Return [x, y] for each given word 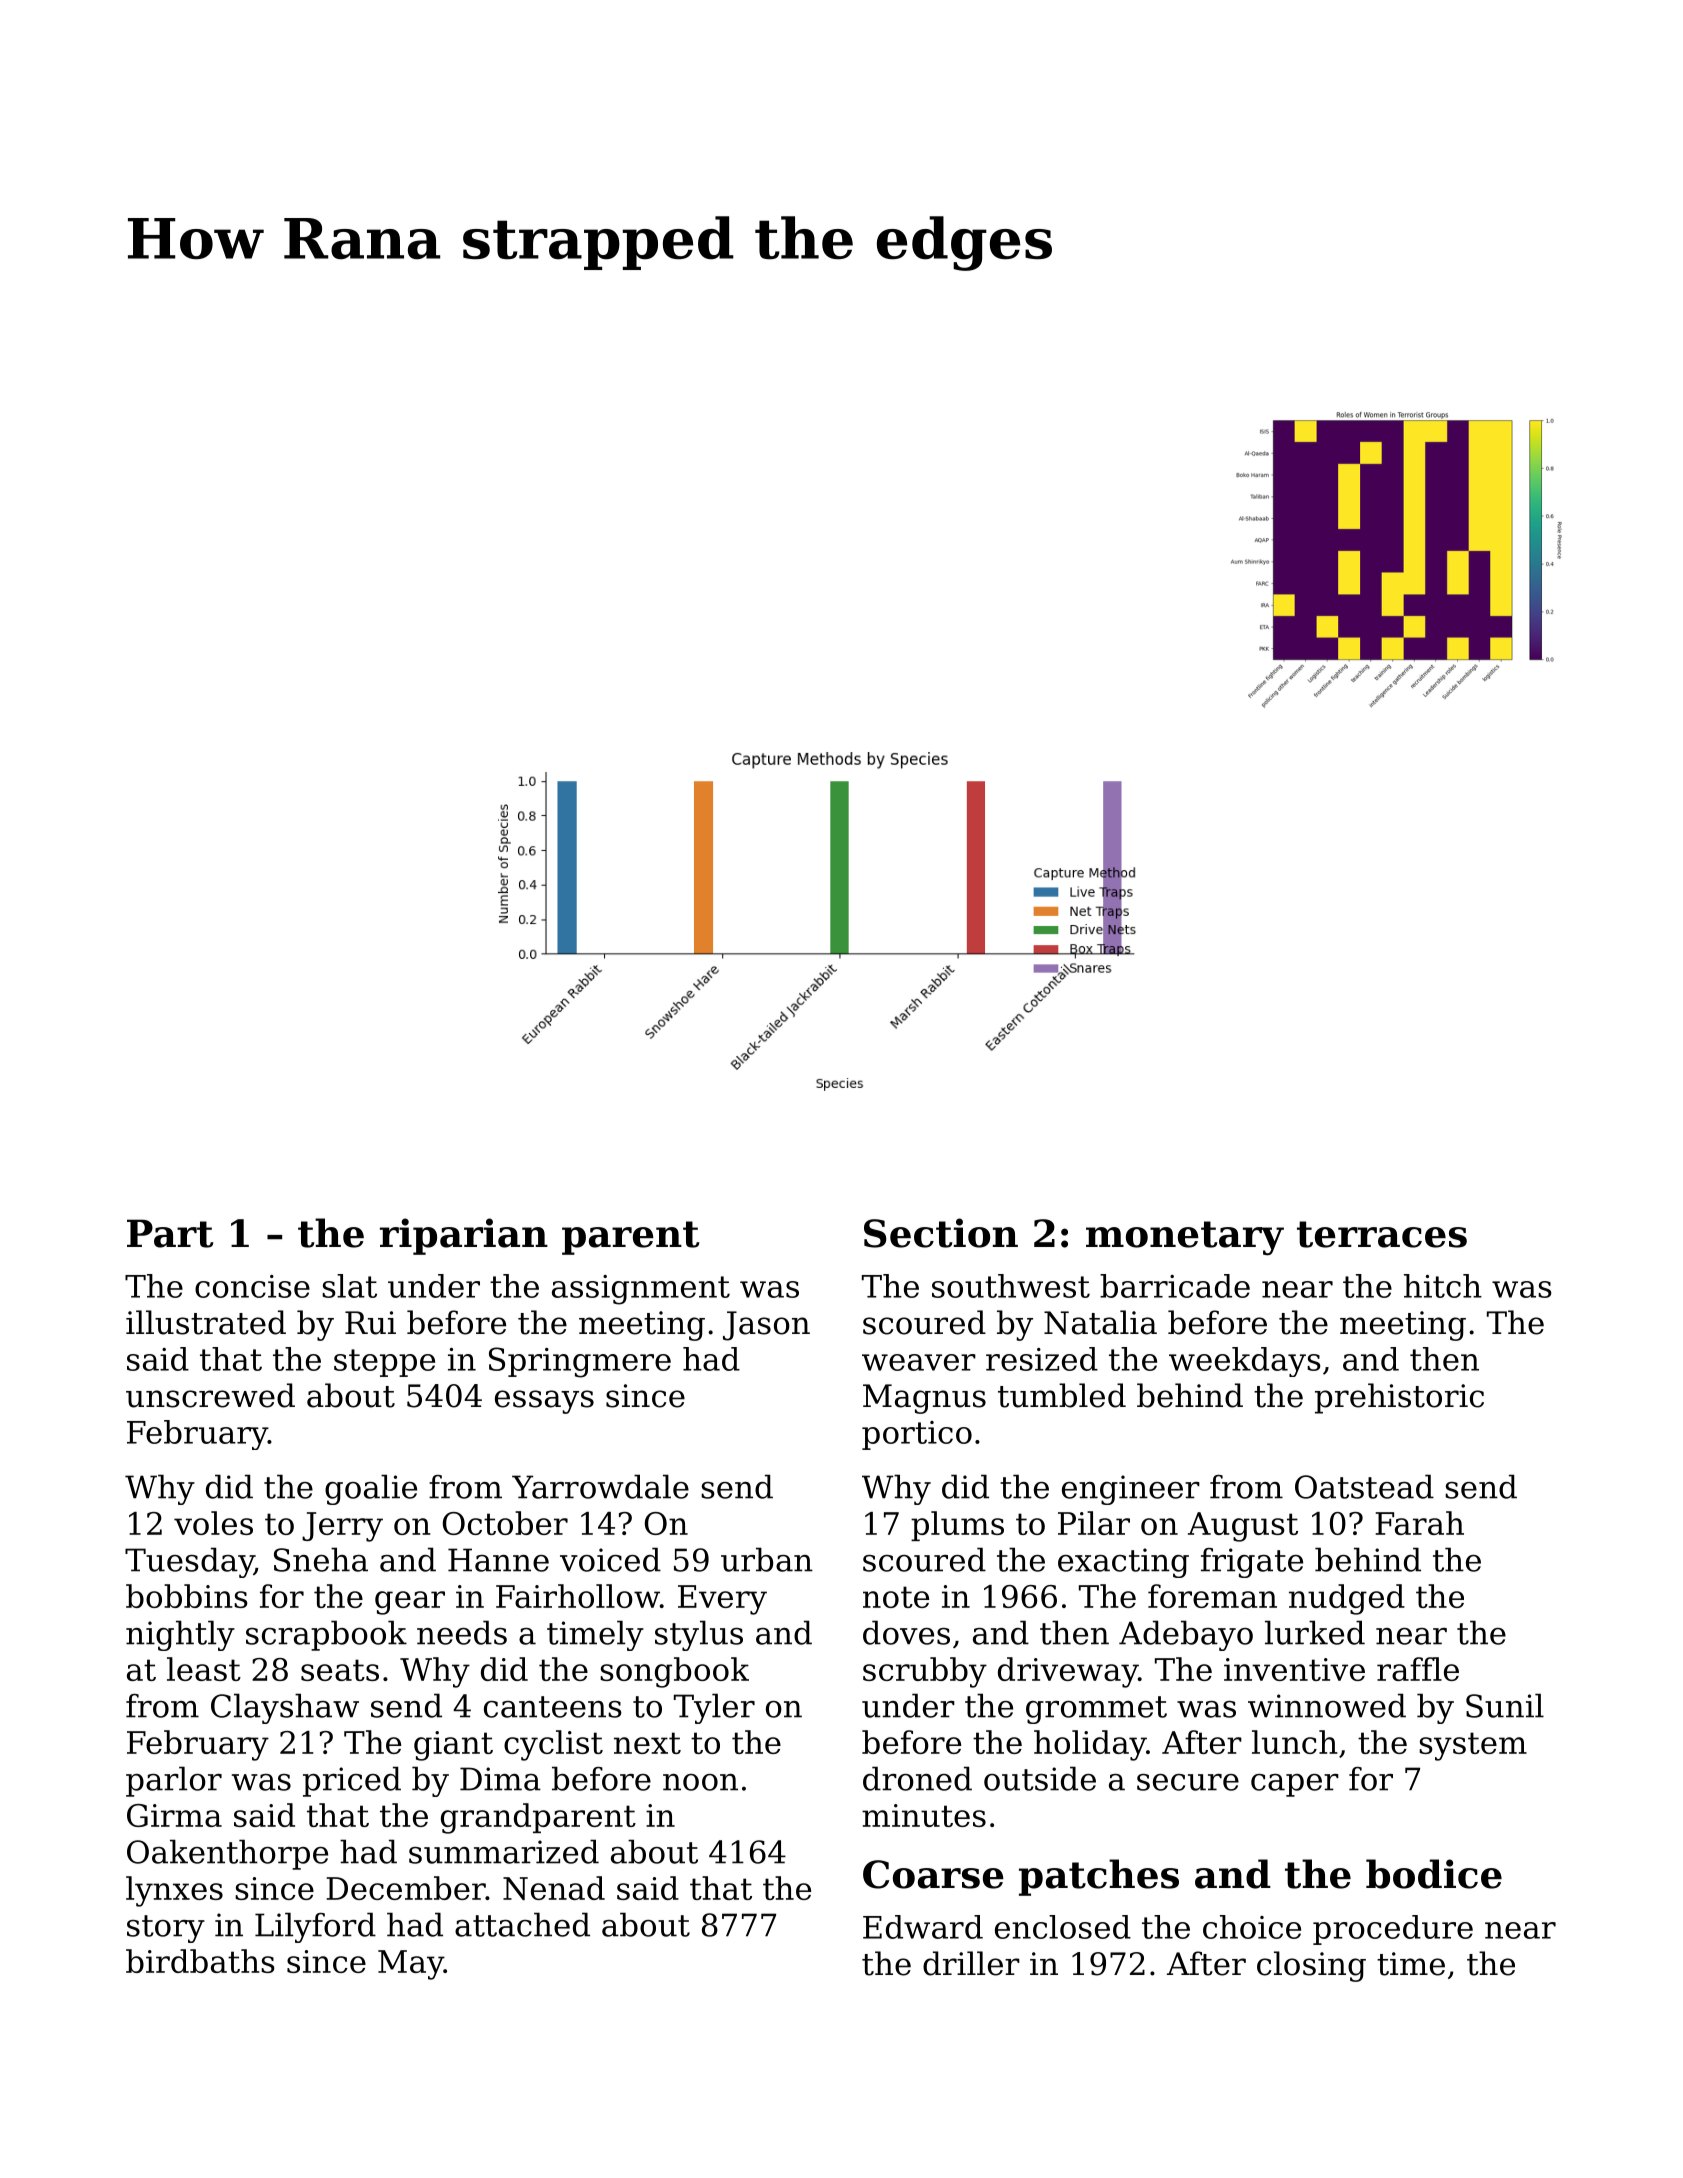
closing [1311, 1966]
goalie [371, 1489]
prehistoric [1399, 1398]
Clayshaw [285, 1708]
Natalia [1100, 1322]
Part [170, 1233]
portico [917, 1435]
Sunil [1505, 1705]
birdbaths [200, 1961]
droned [917, 1778]
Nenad [554, 1888]
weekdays [1245, 1362]
